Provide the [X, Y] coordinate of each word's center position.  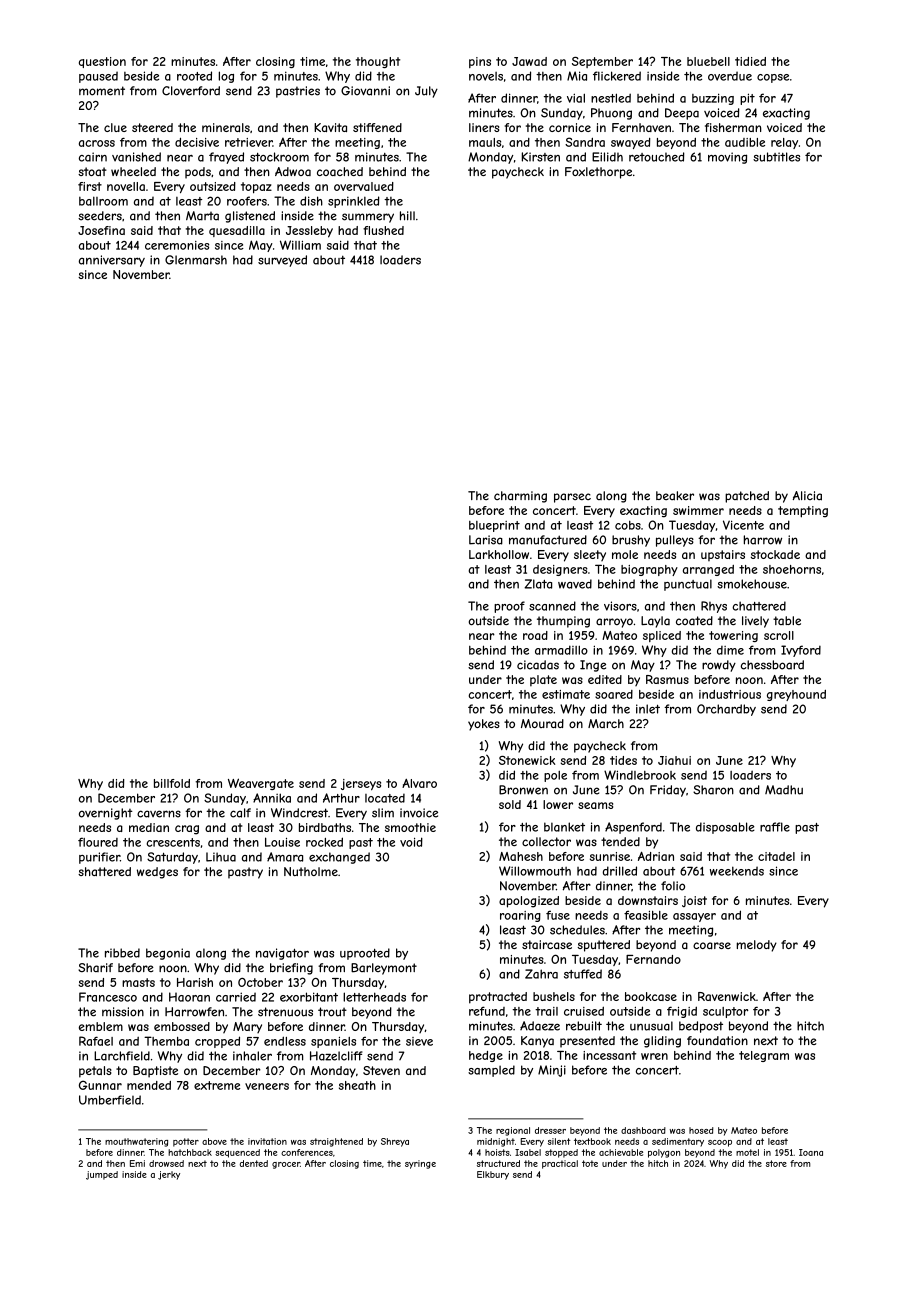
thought [378, 62]
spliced [662, 636]
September [602, 62]
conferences [307, 1152]
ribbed [122, 953]
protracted [498, 998]
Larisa [486, 540]
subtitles [776, 157]
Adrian [656, 856]
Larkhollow [499, 554]
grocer [286, 1165]
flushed [383, 230]
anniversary [112, 261]
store [776, 1163]
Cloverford [191, 91]
